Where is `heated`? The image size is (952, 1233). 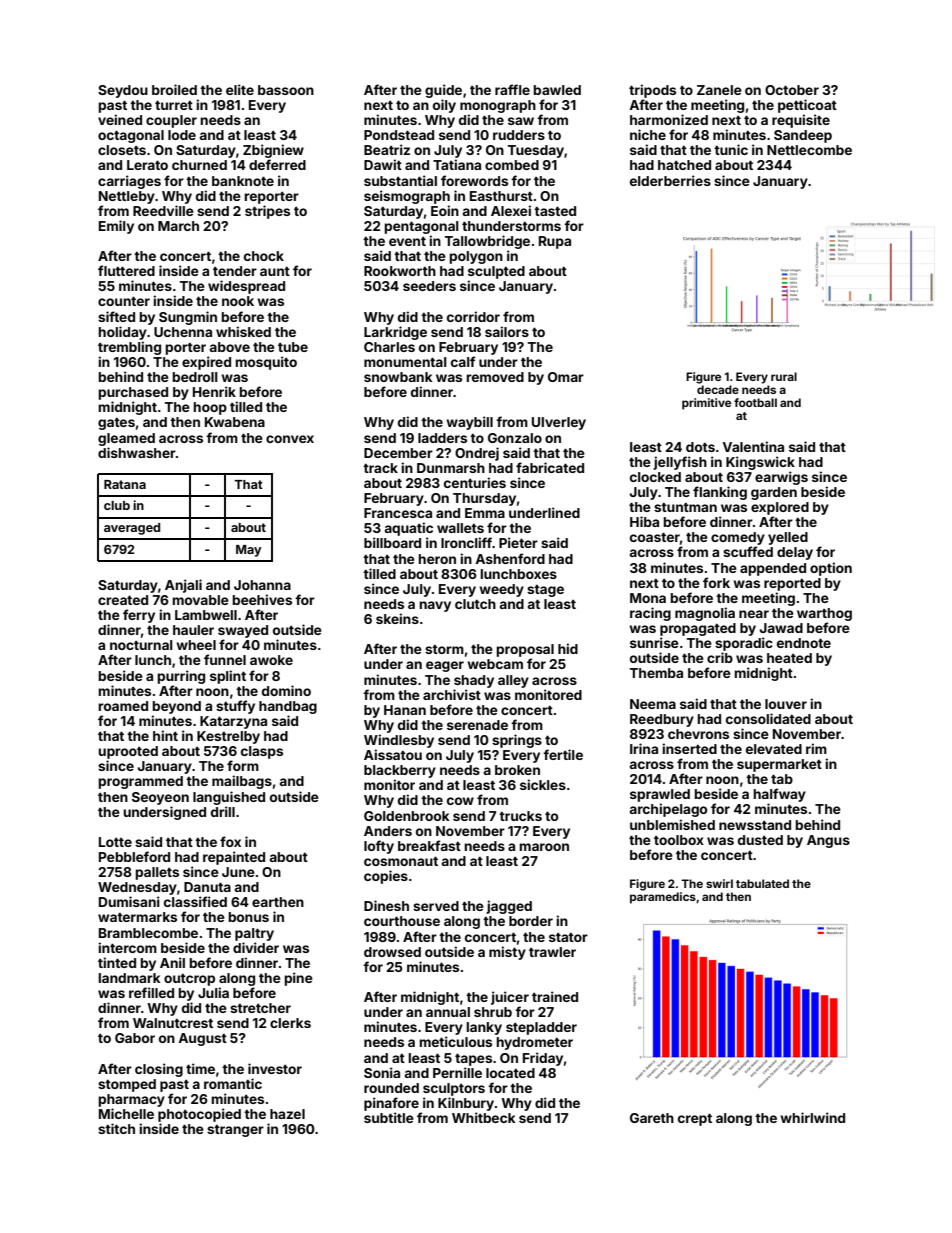
heated is located at coordinates (789, 658).
